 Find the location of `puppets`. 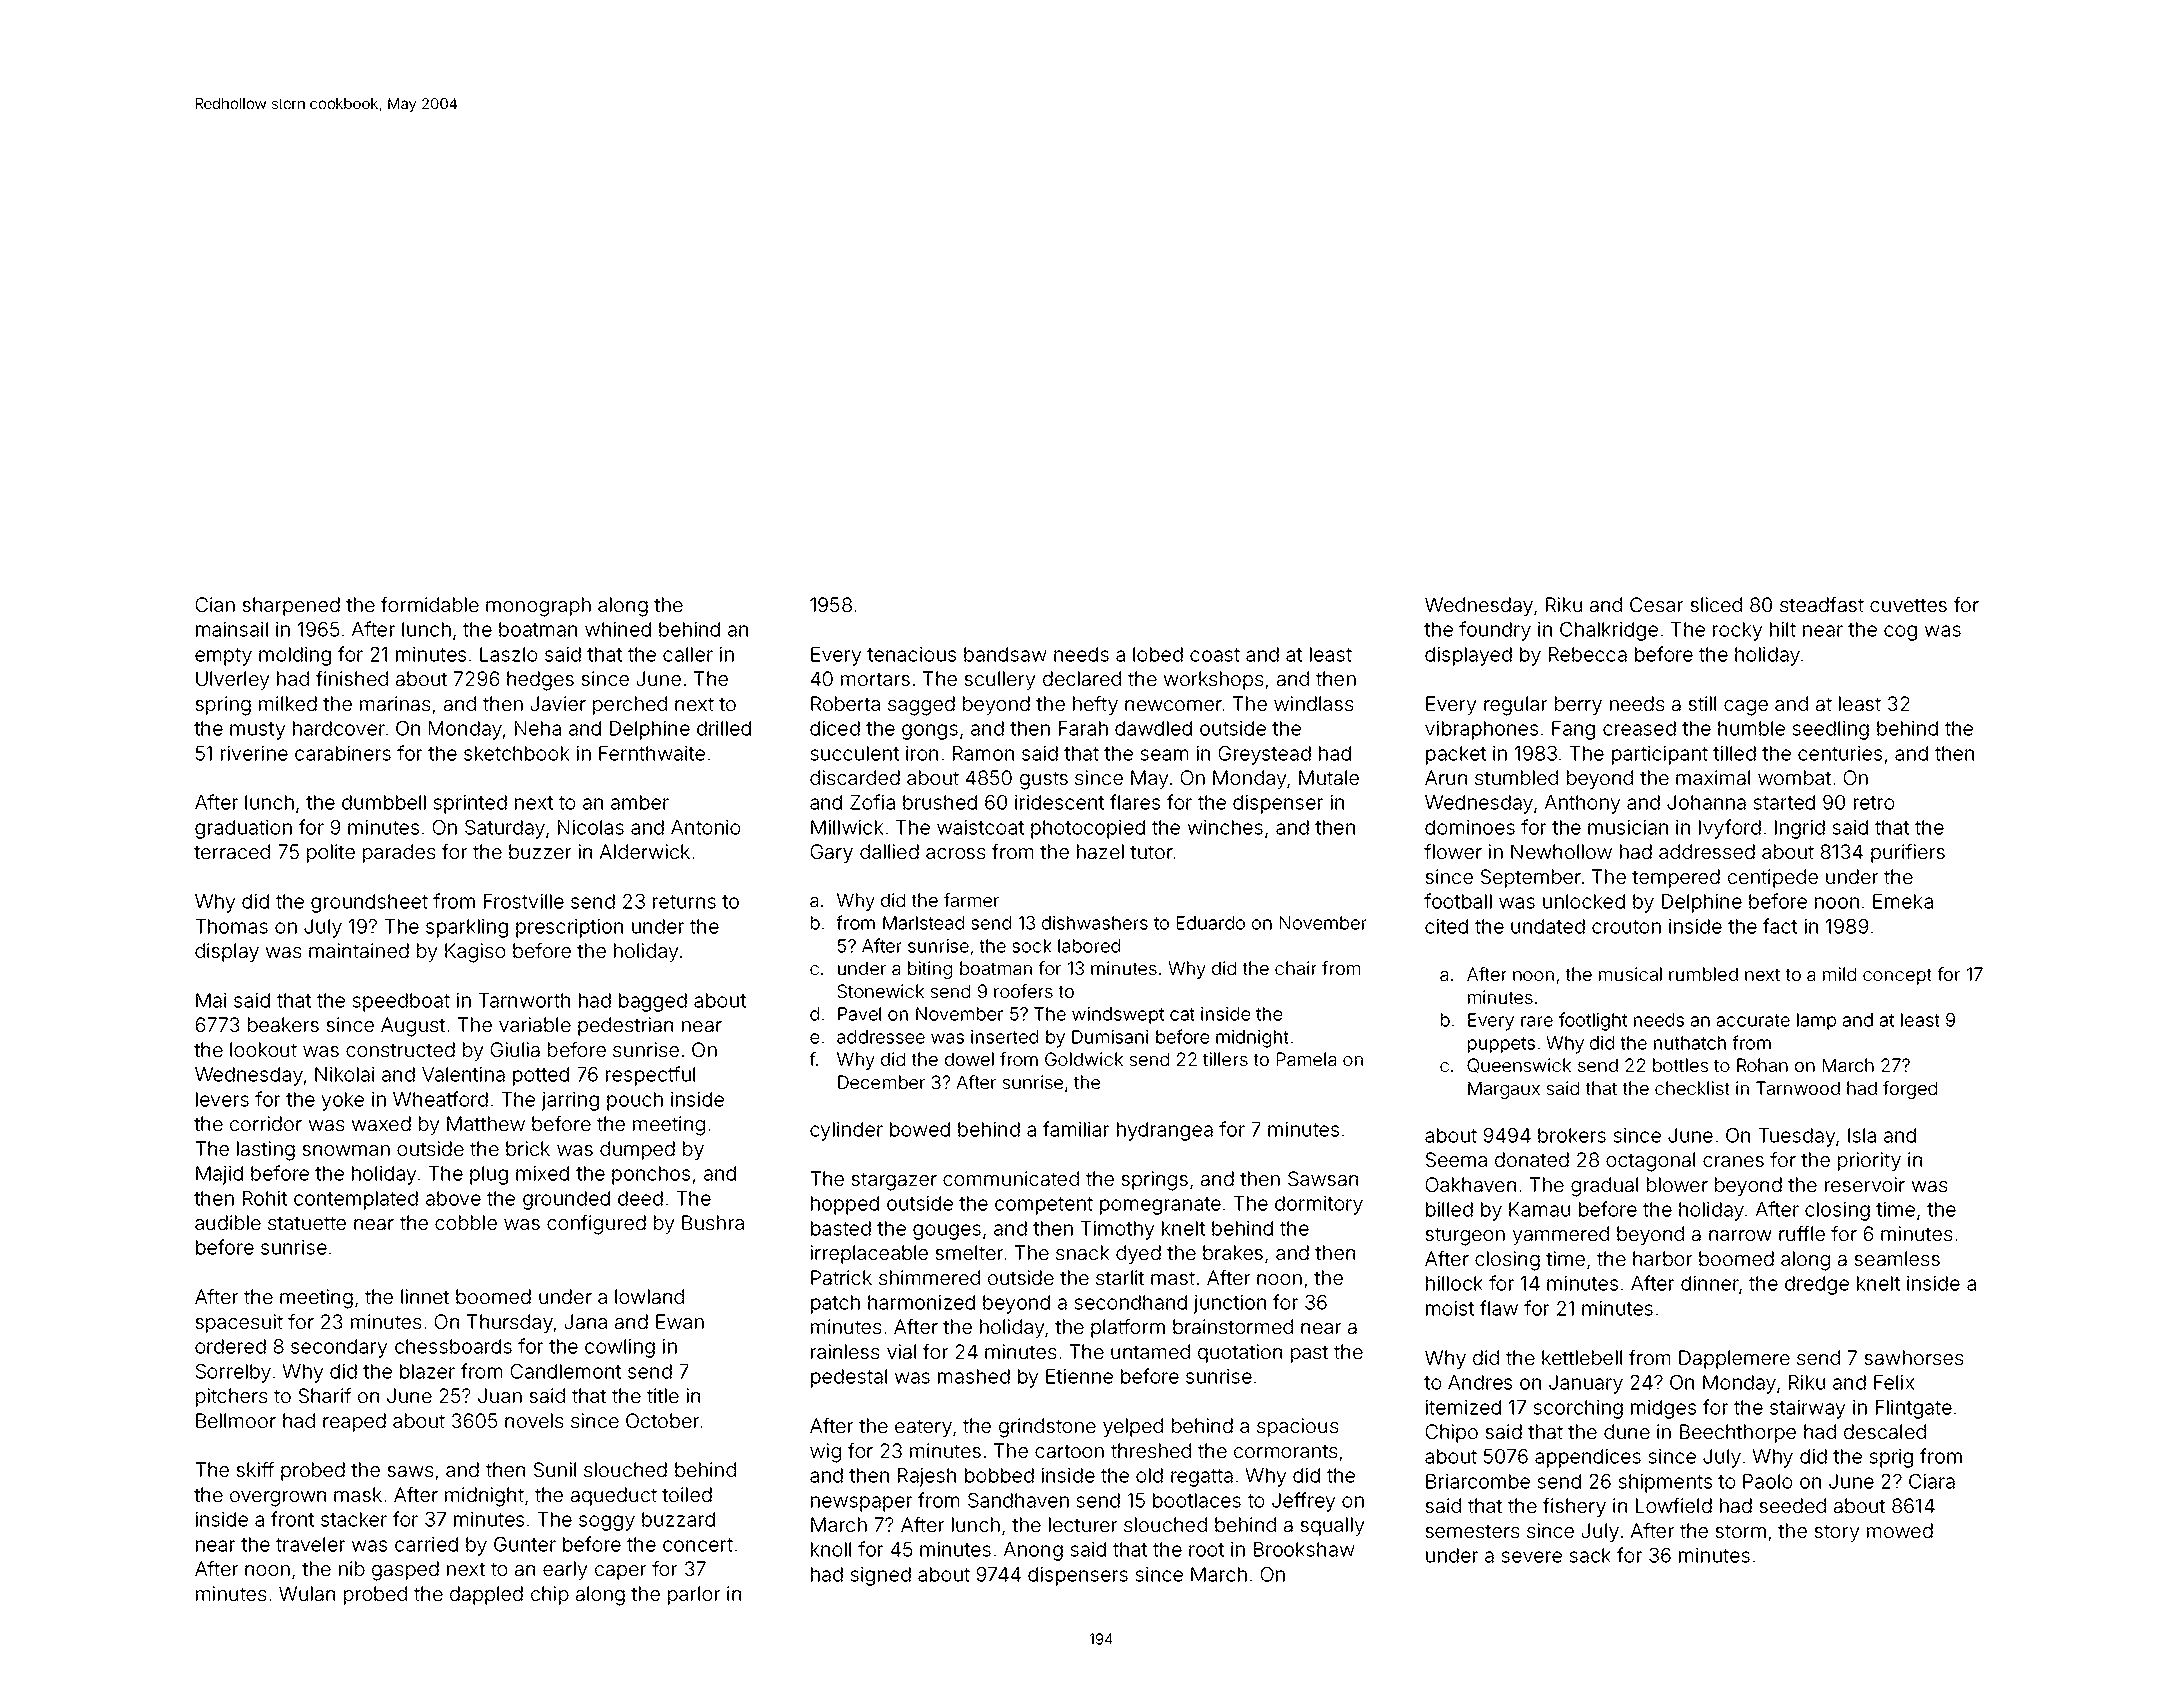

puppets is located at coordinates (1501, 1045).
